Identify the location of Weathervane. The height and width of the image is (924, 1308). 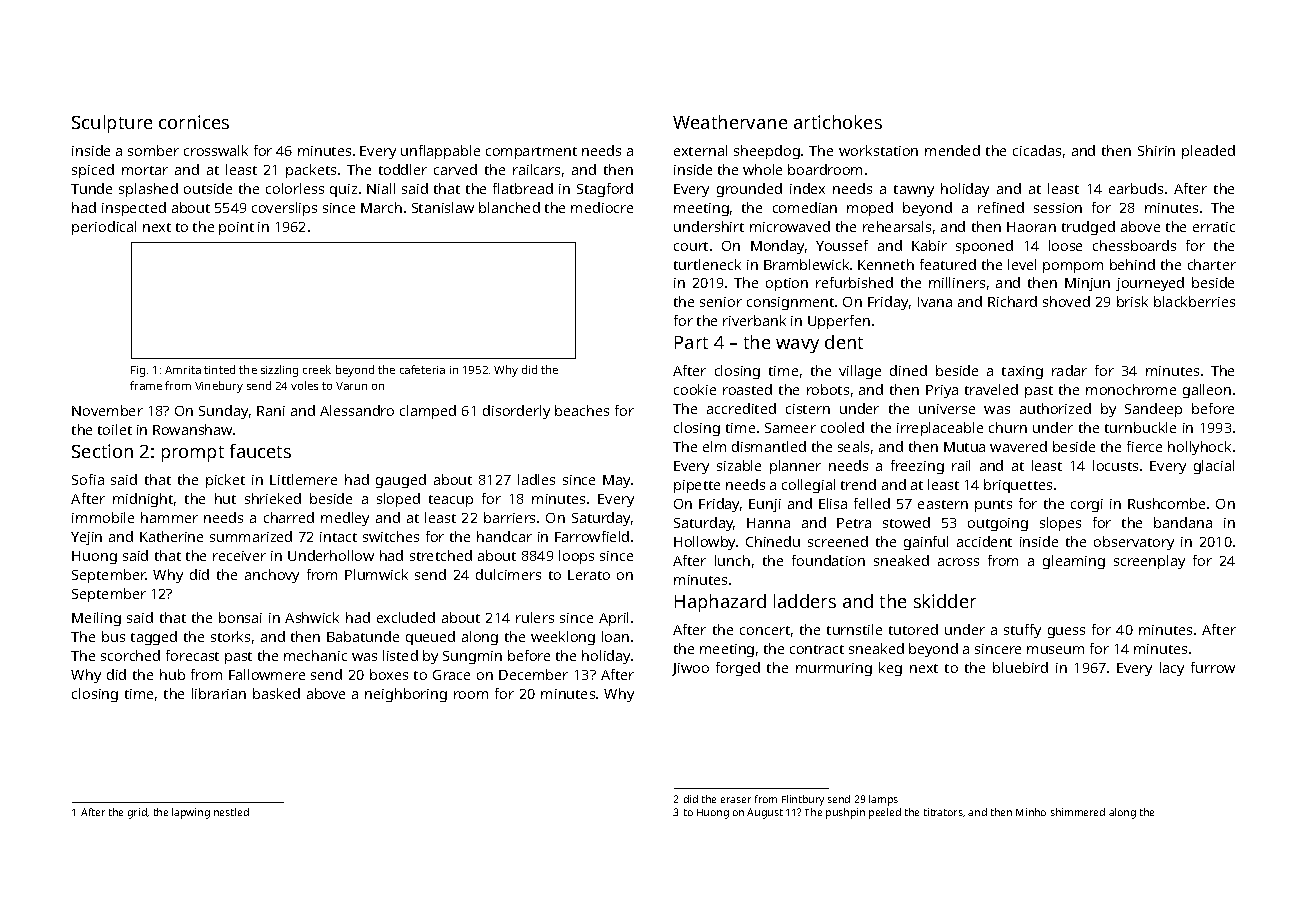
(730, 122).
